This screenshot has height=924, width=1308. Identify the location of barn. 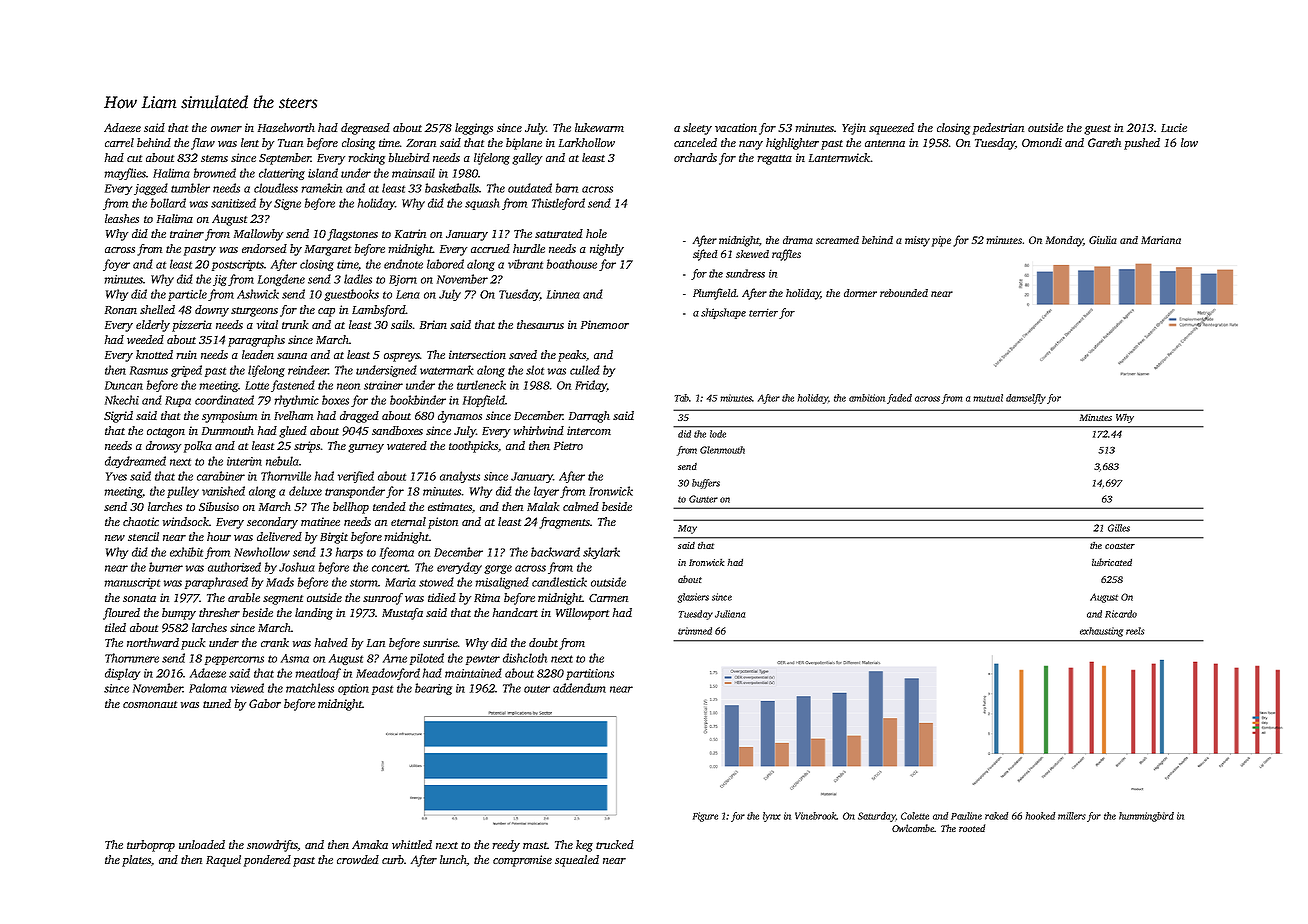
(567, 188).
